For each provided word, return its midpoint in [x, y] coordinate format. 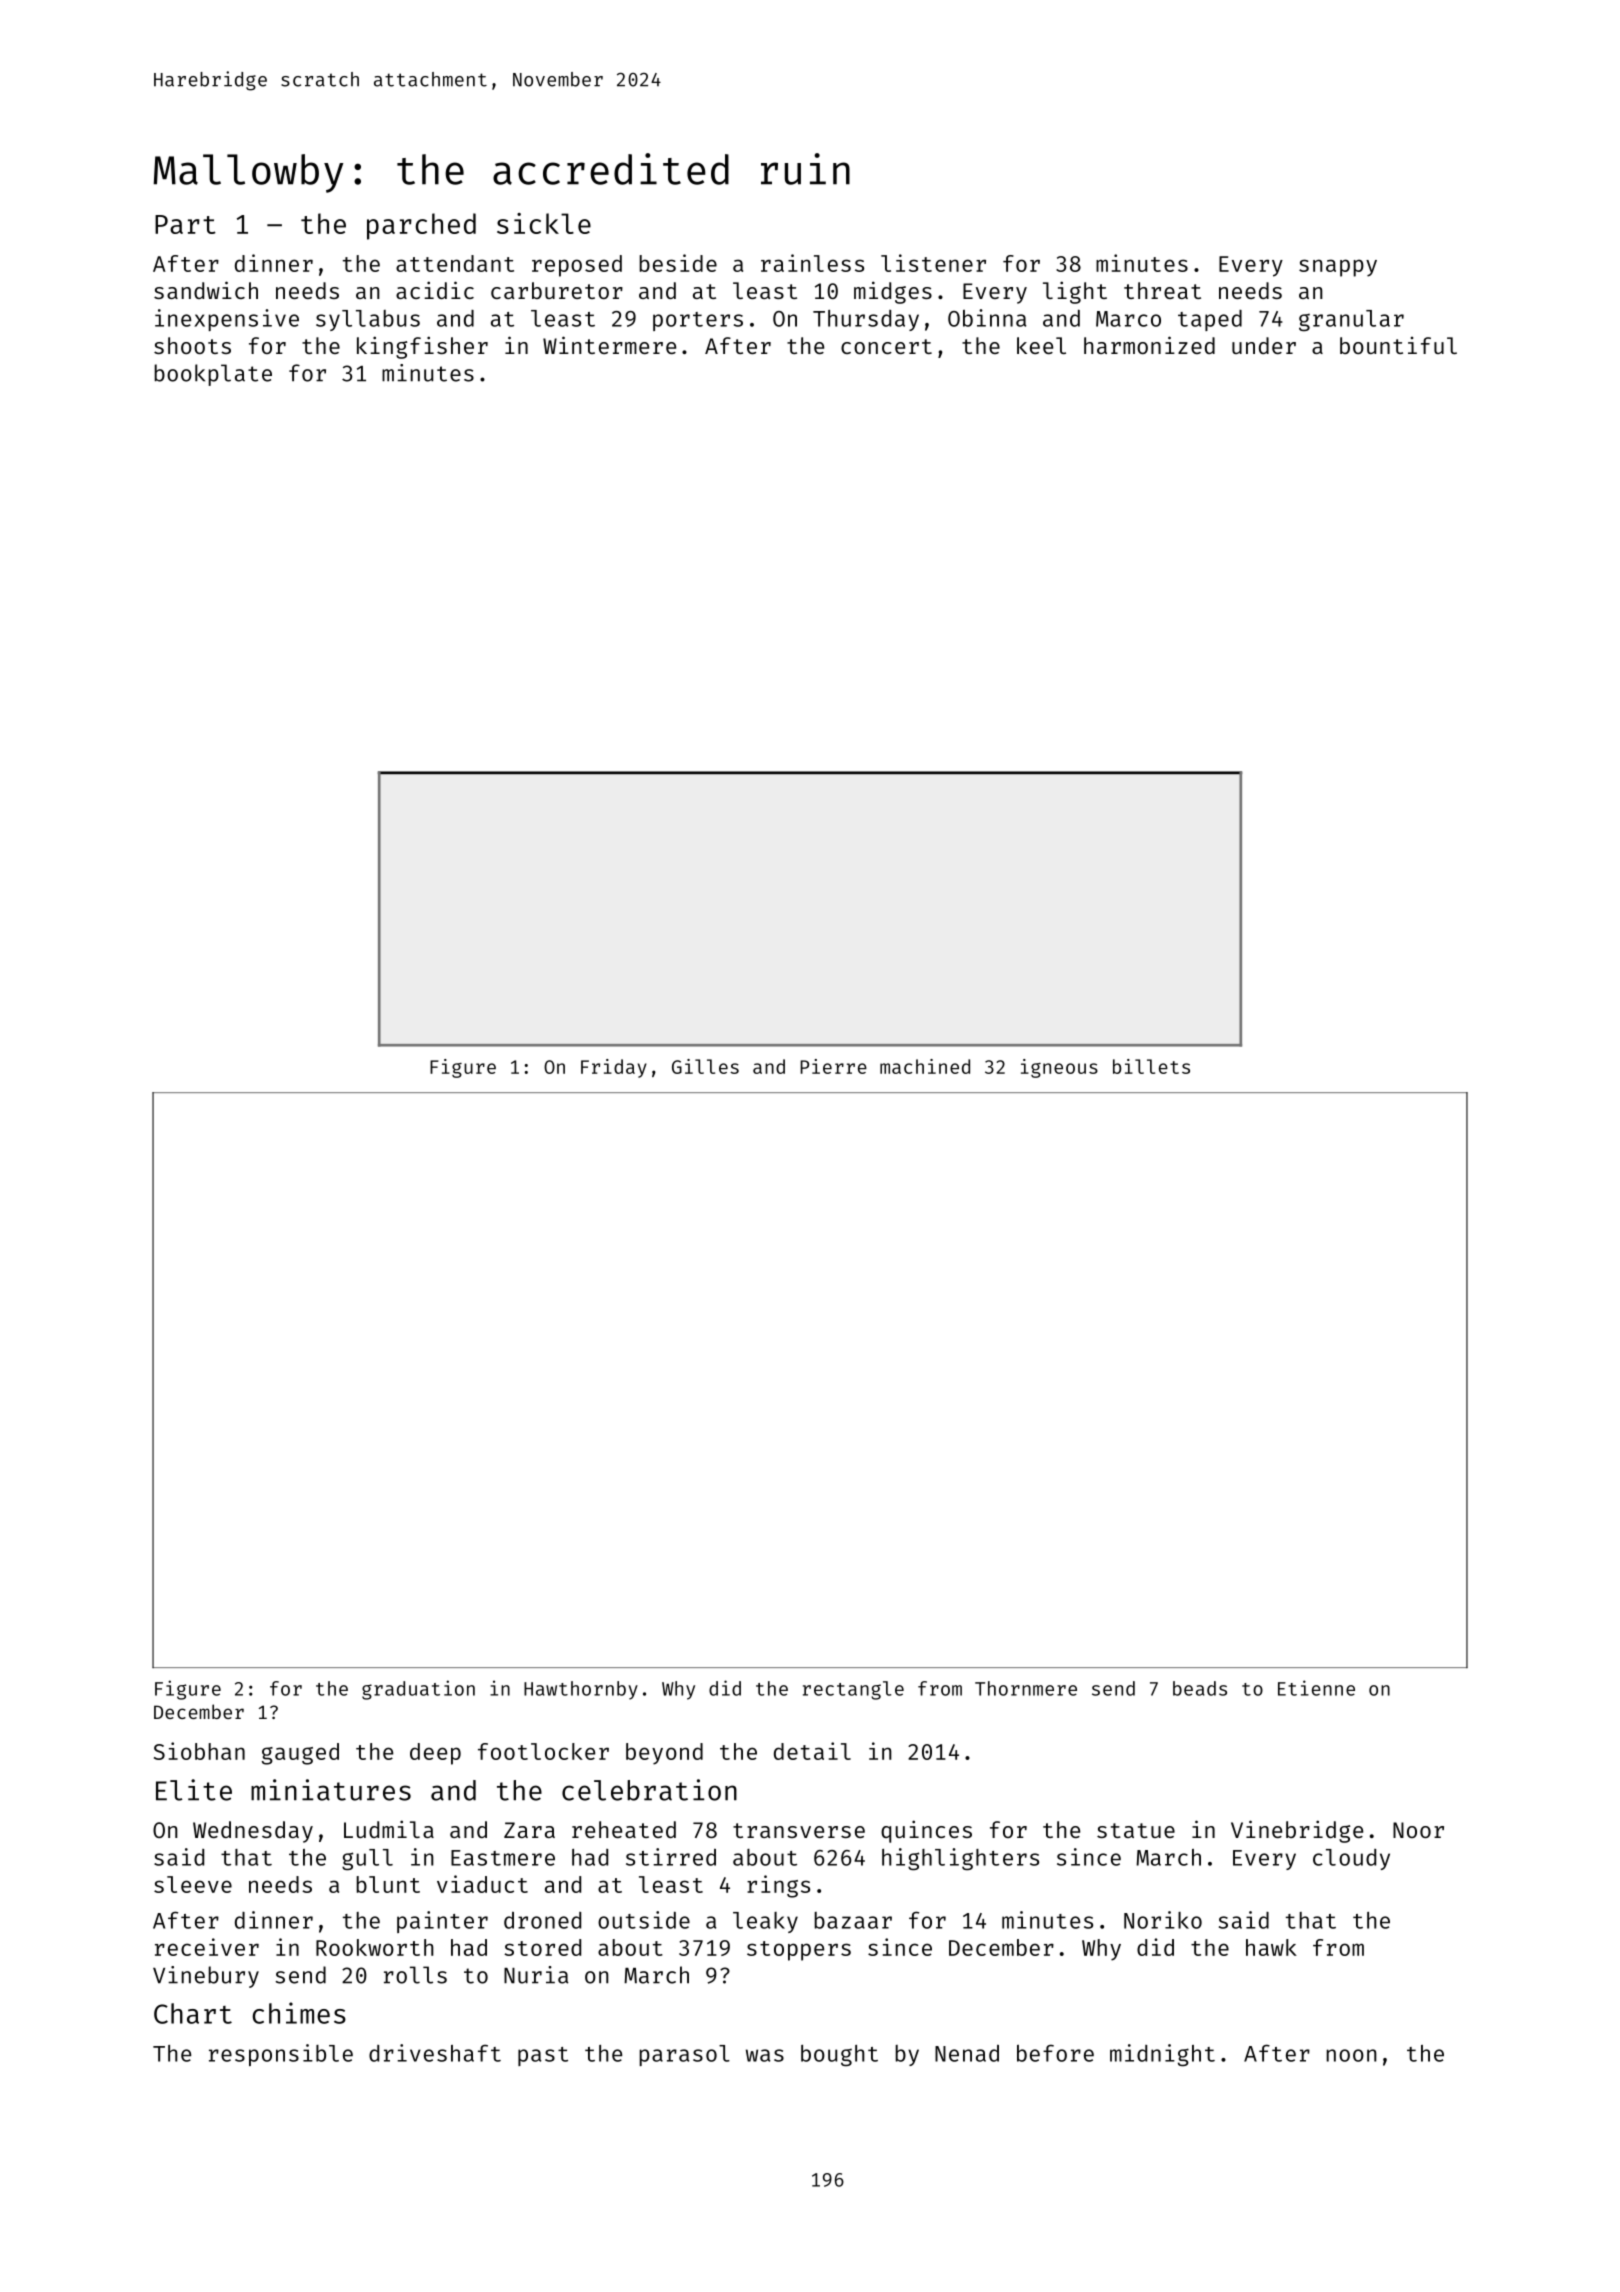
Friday [614, 1068]
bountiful [1398, 345]
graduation [418, 1690]
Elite [194, 1790]
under [1264, 345]
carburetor [557, 290]
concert [886, 346]
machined [925, 1066]
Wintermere [609, 345]
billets [1151, 1066]
